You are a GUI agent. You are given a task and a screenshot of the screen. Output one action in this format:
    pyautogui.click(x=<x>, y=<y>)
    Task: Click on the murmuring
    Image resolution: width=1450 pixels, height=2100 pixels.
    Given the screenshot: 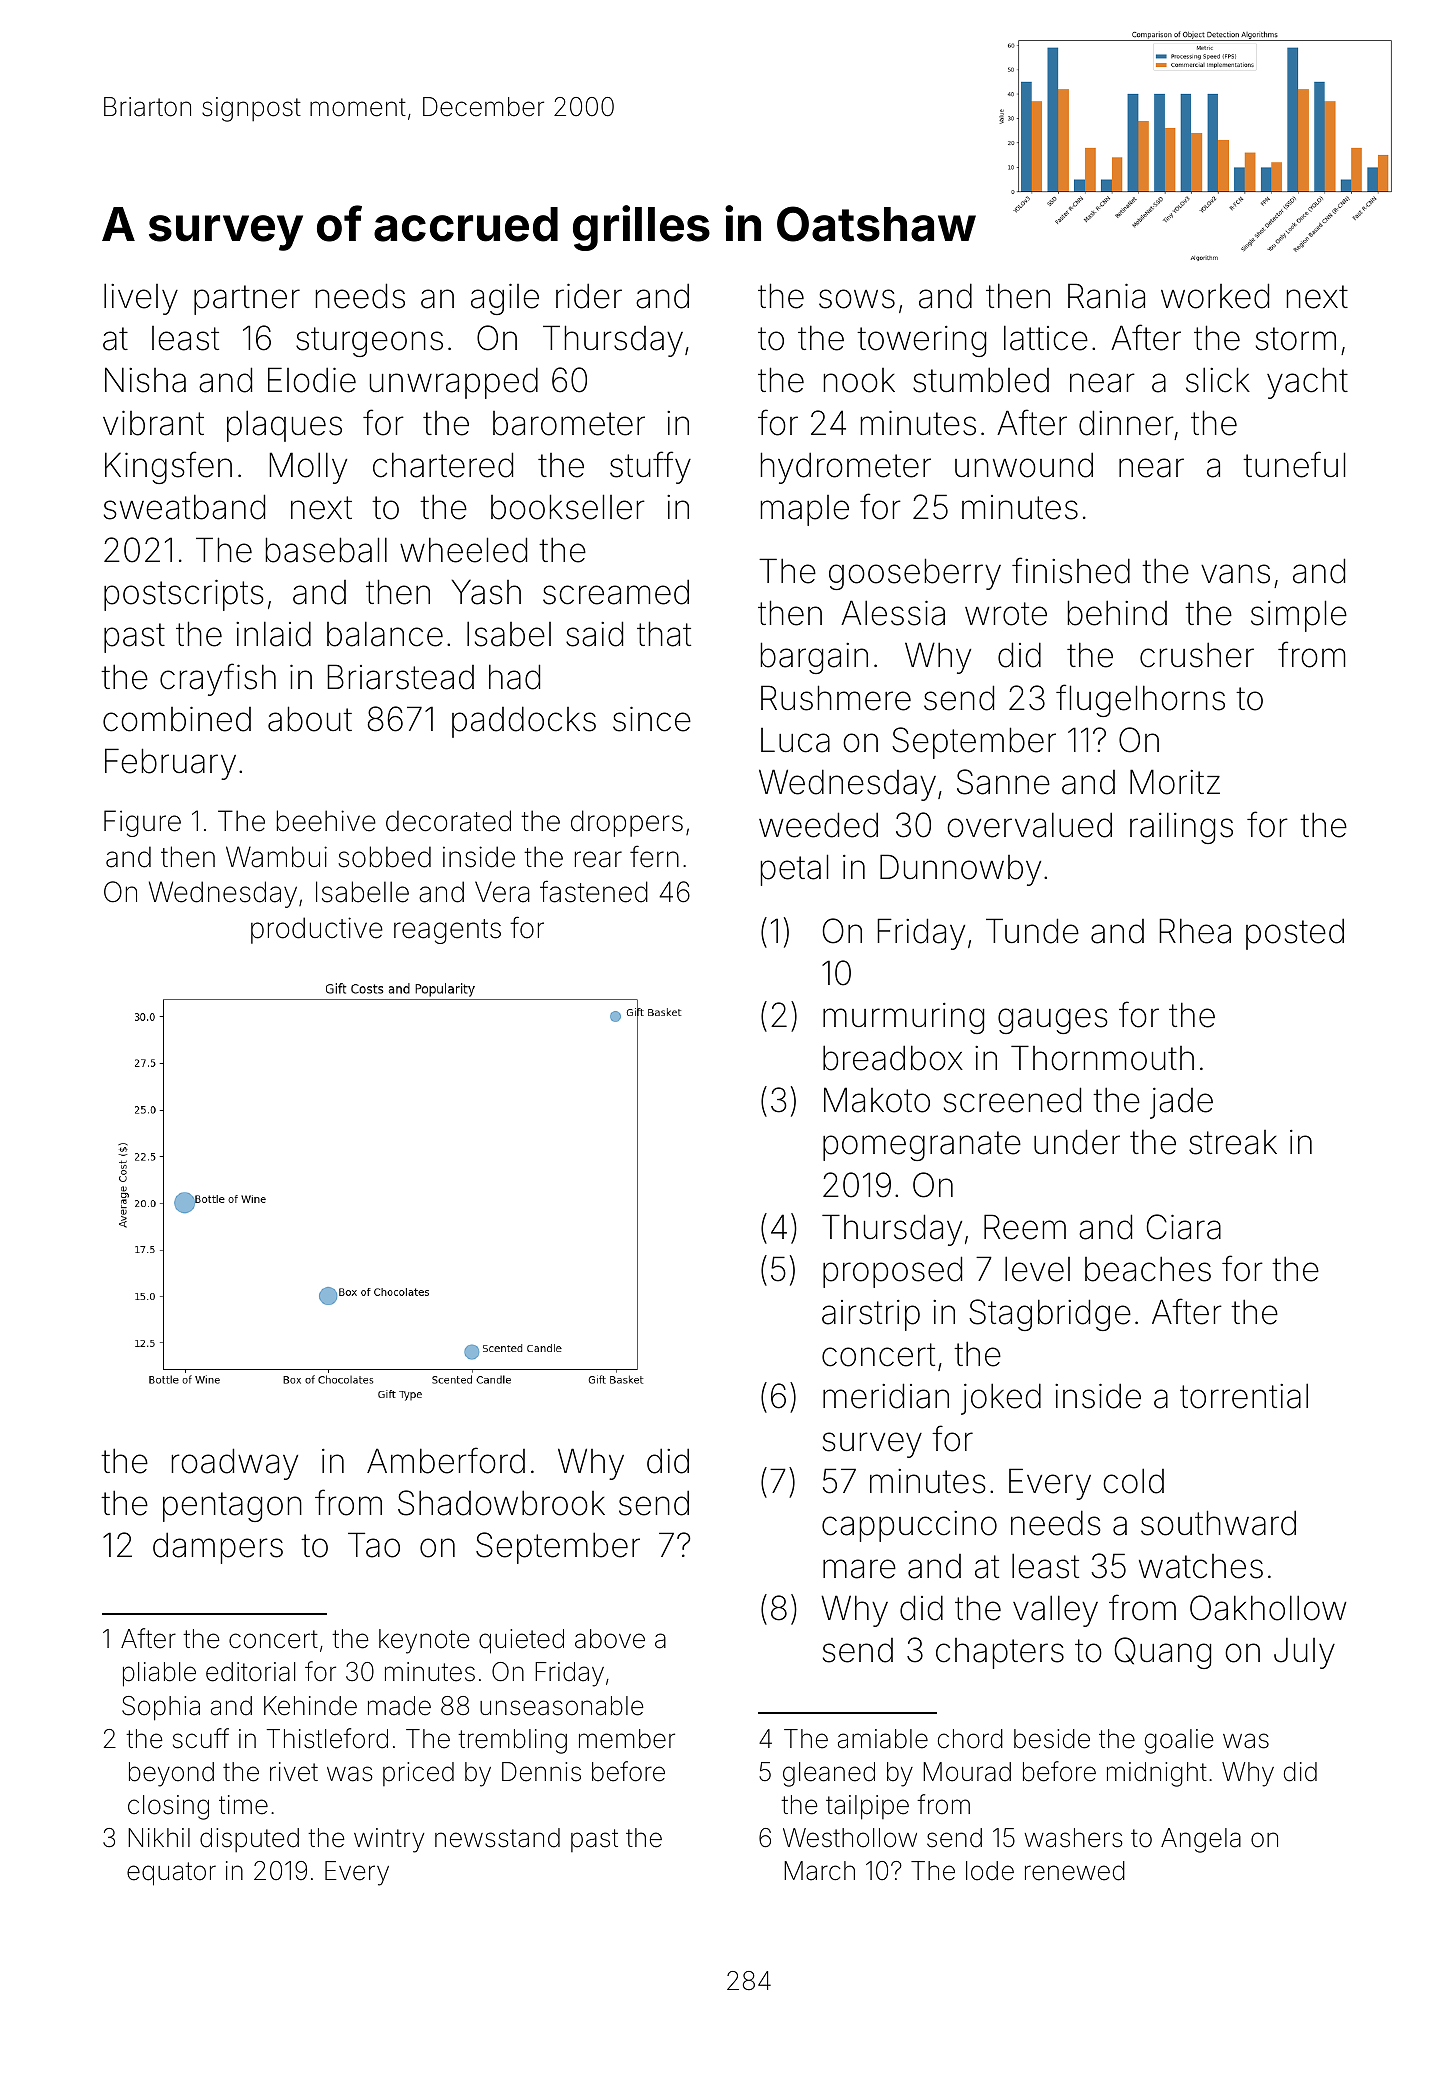 What is the action you would take?
    pyautogui.click(x=903, y=1018)
